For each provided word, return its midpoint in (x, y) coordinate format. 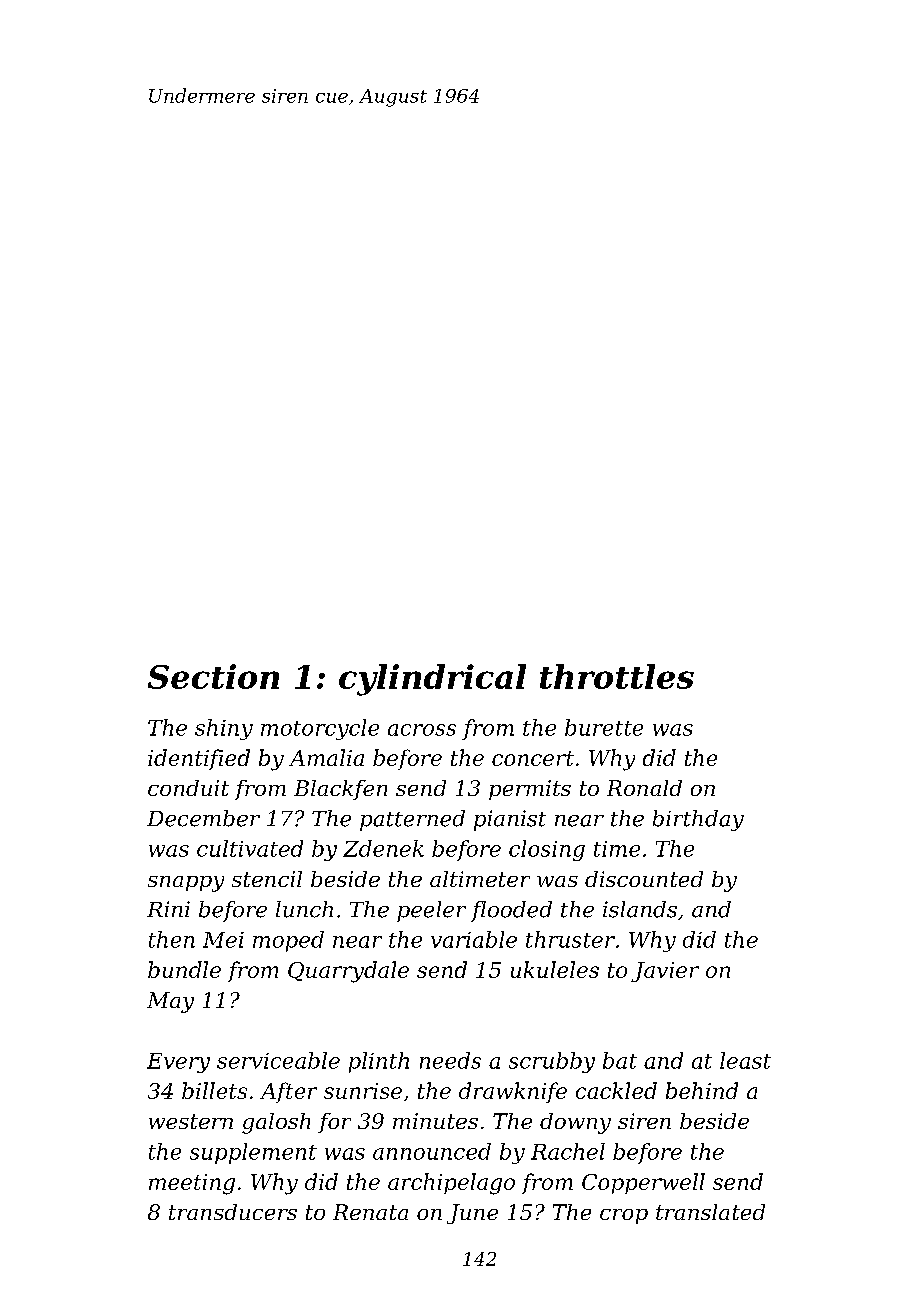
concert (533, 758)
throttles (617, 676)
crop (624, 1216)
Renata (370, 1212)
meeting (192, 1184)
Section (213, 676)
